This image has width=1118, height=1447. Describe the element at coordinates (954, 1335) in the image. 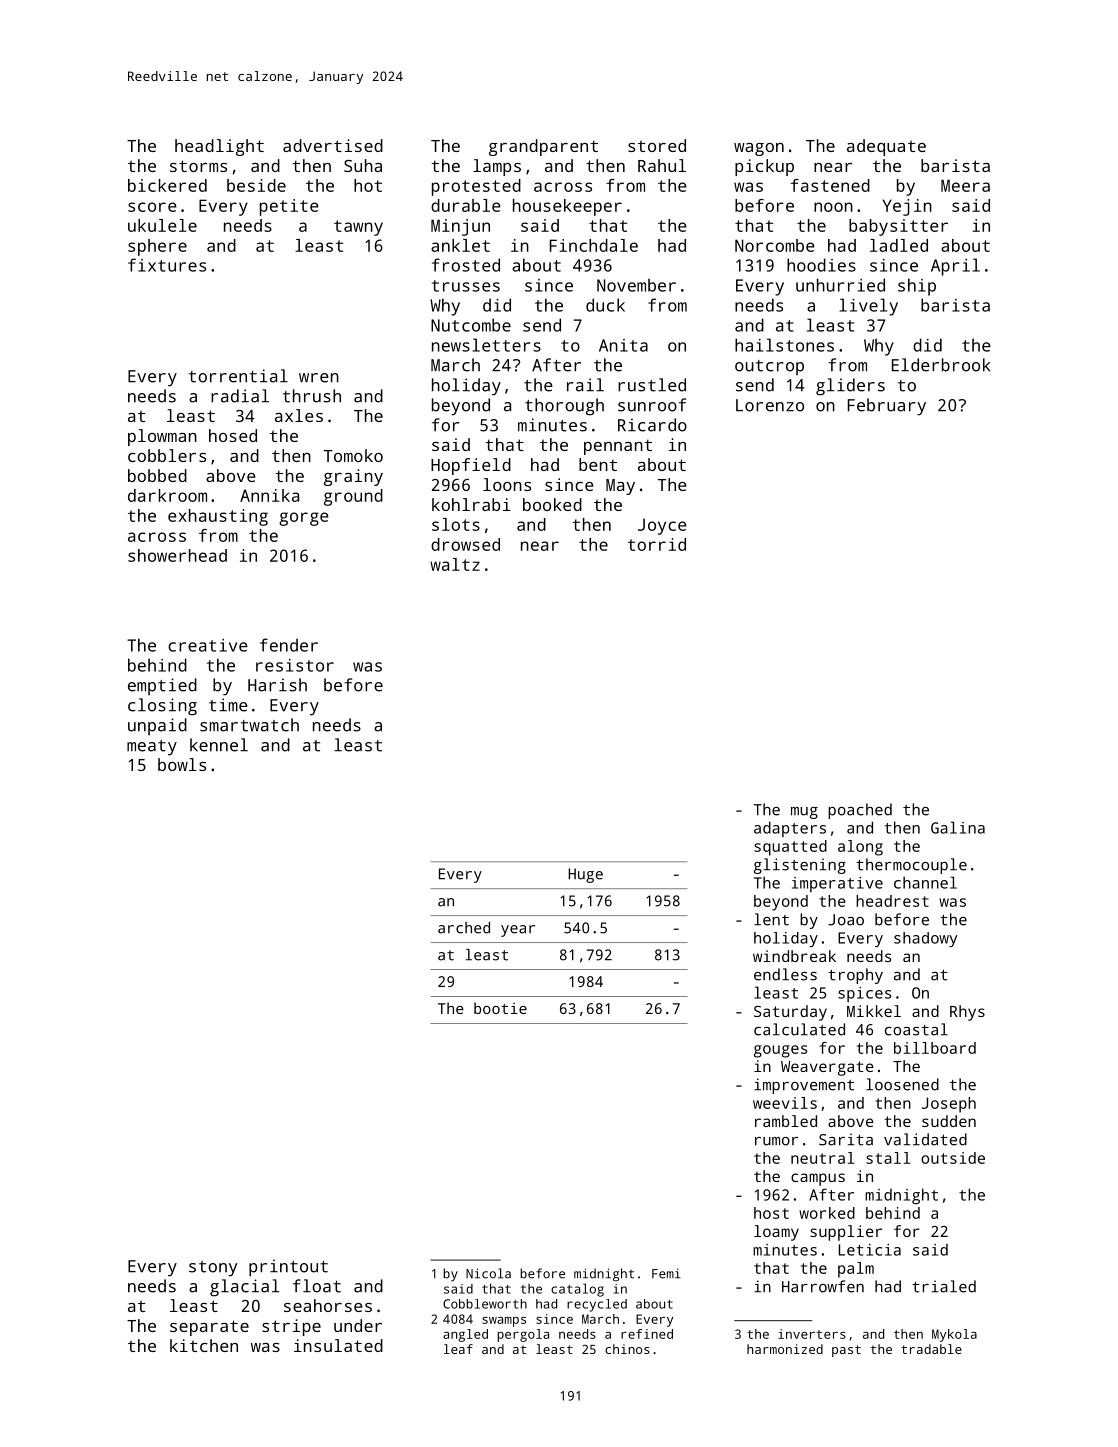

I see `Mykola` at that location.
